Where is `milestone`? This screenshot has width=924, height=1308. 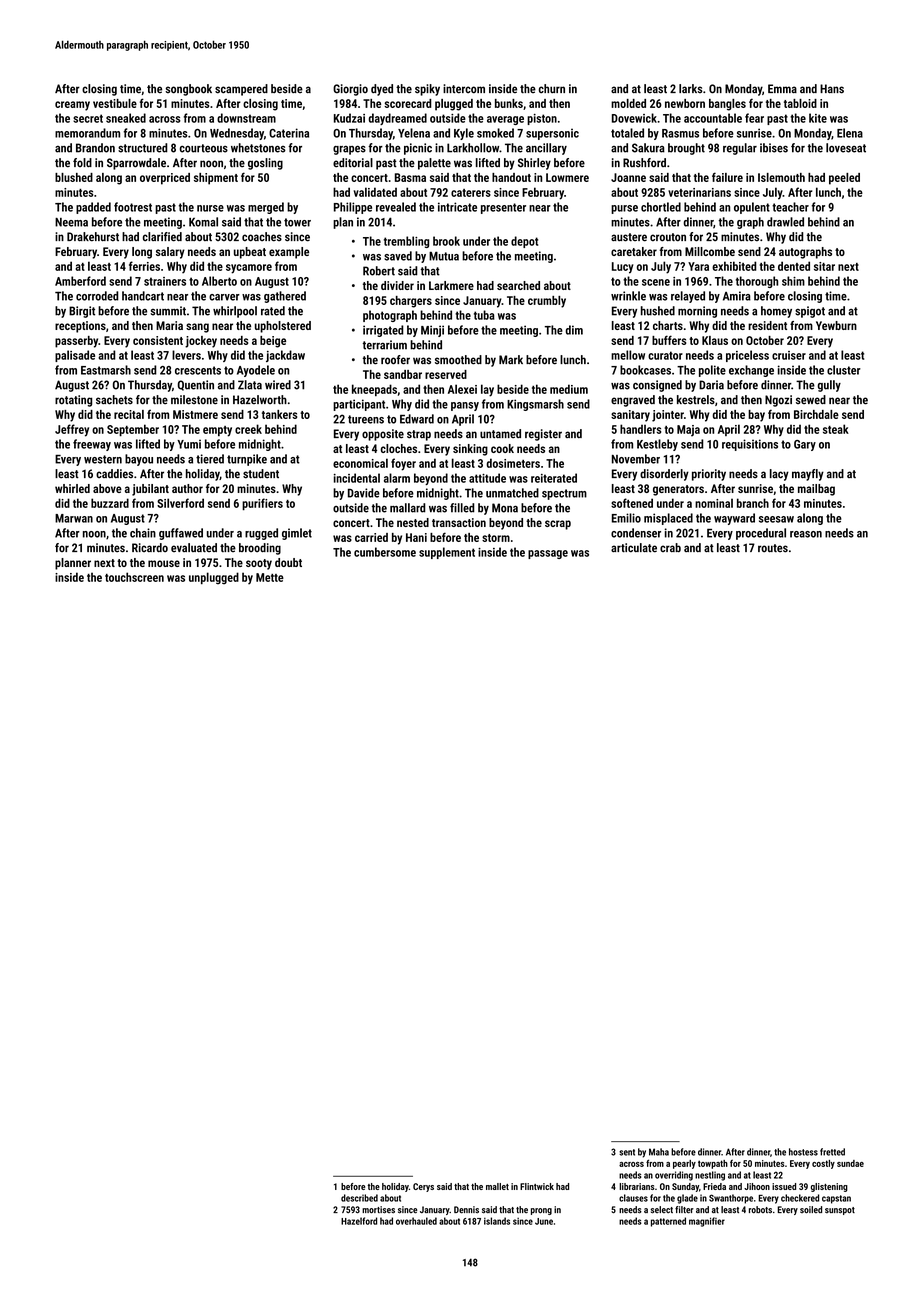 milestone is located at coordinates (194, 400).
